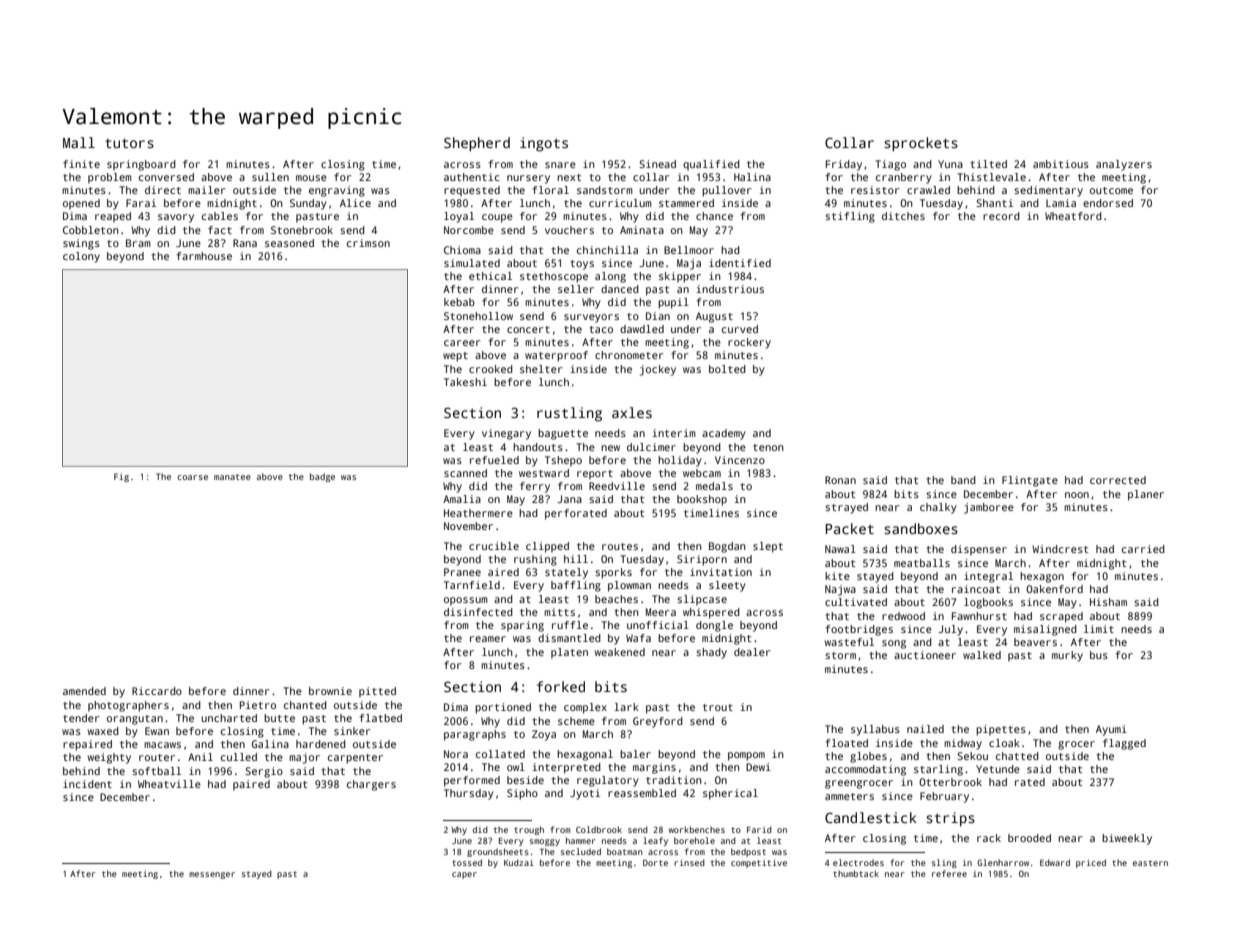 This screenshot has width=1233, height=952. What do you see at coordinates (1108, 602) in the screenshot?
I see `Hisham` at bounding box center [1108, 602].
